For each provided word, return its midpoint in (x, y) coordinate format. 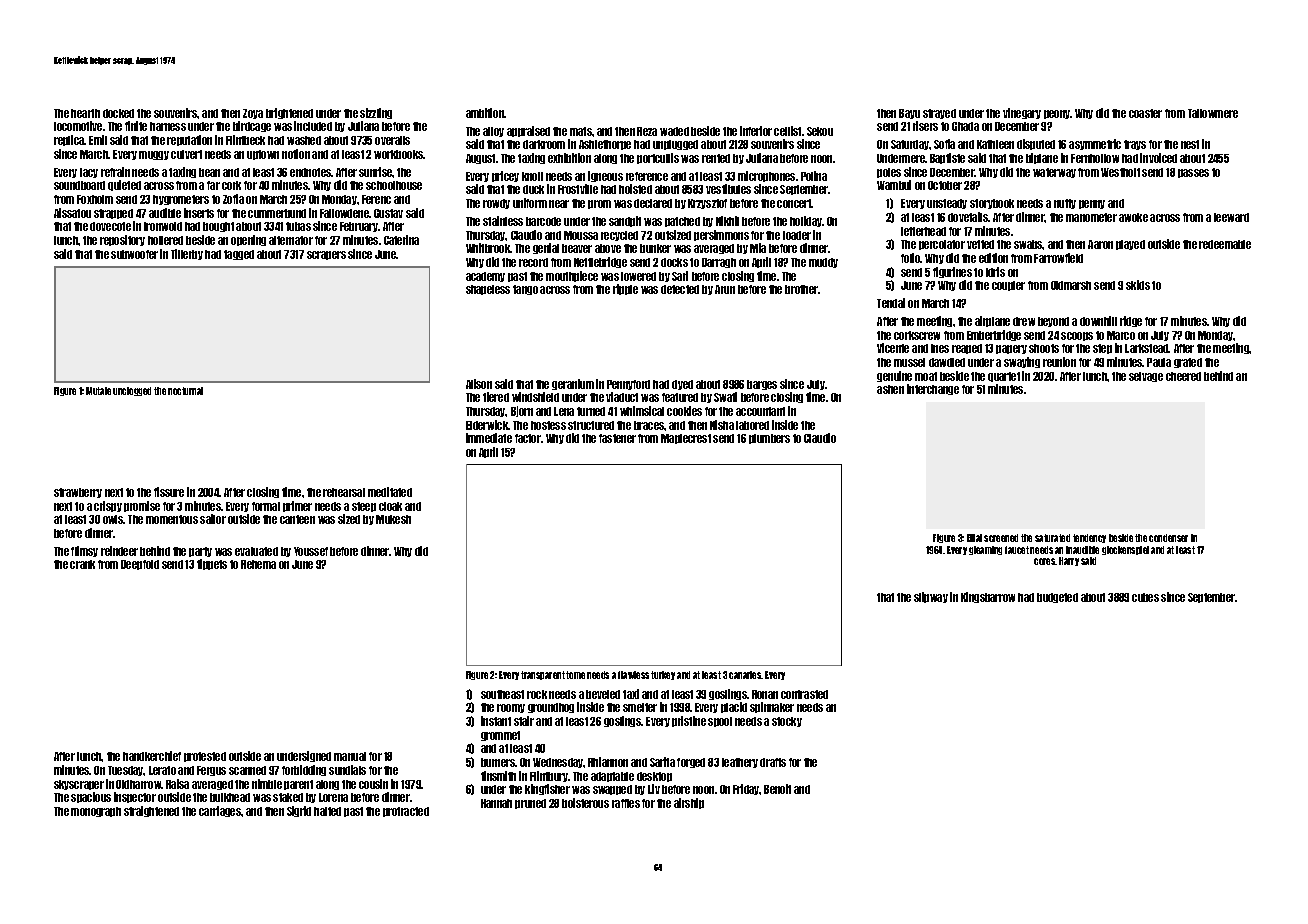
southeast (502, 694)
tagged (239, 255)
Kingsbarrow (988, 597)
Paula (1159, 362)
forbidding (304, 770)
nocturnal (185, 391)
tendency (1089, 538)
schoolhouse (394, 185)
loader (797, 235)
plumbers (769, 439)
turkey (663, 675)
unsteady (947, 204)
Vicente (893, 348)
